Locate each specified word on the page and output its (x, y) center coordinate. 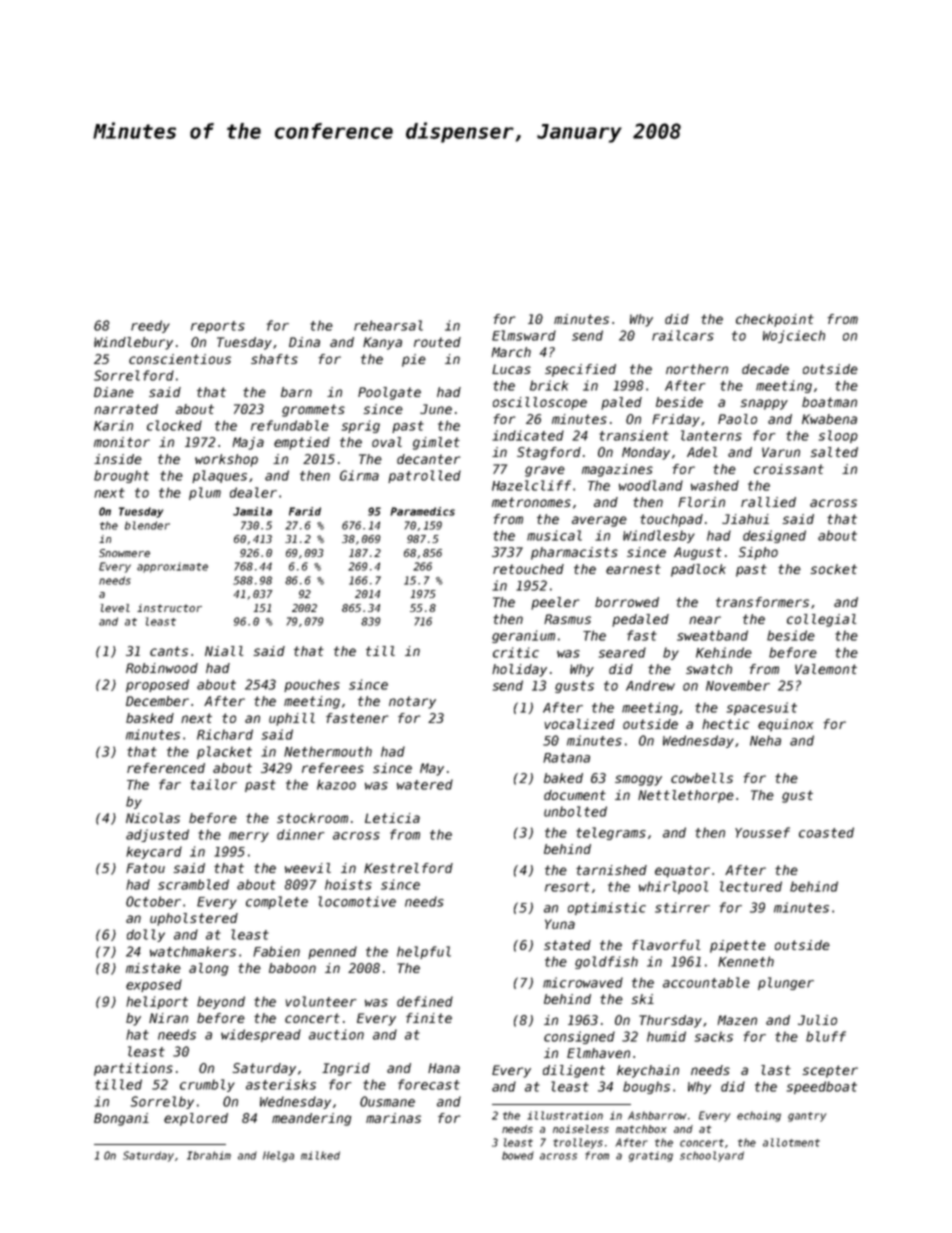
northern (697, 369)
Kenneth (746, 961)
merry (249, 837)
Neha (765, 740)
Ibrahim (209, 1155)
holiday (519, 670)
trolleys (578, 1143)
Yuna (560, 924)
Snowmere (124, 553)
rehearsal (388, 325)
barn (296, 392)
